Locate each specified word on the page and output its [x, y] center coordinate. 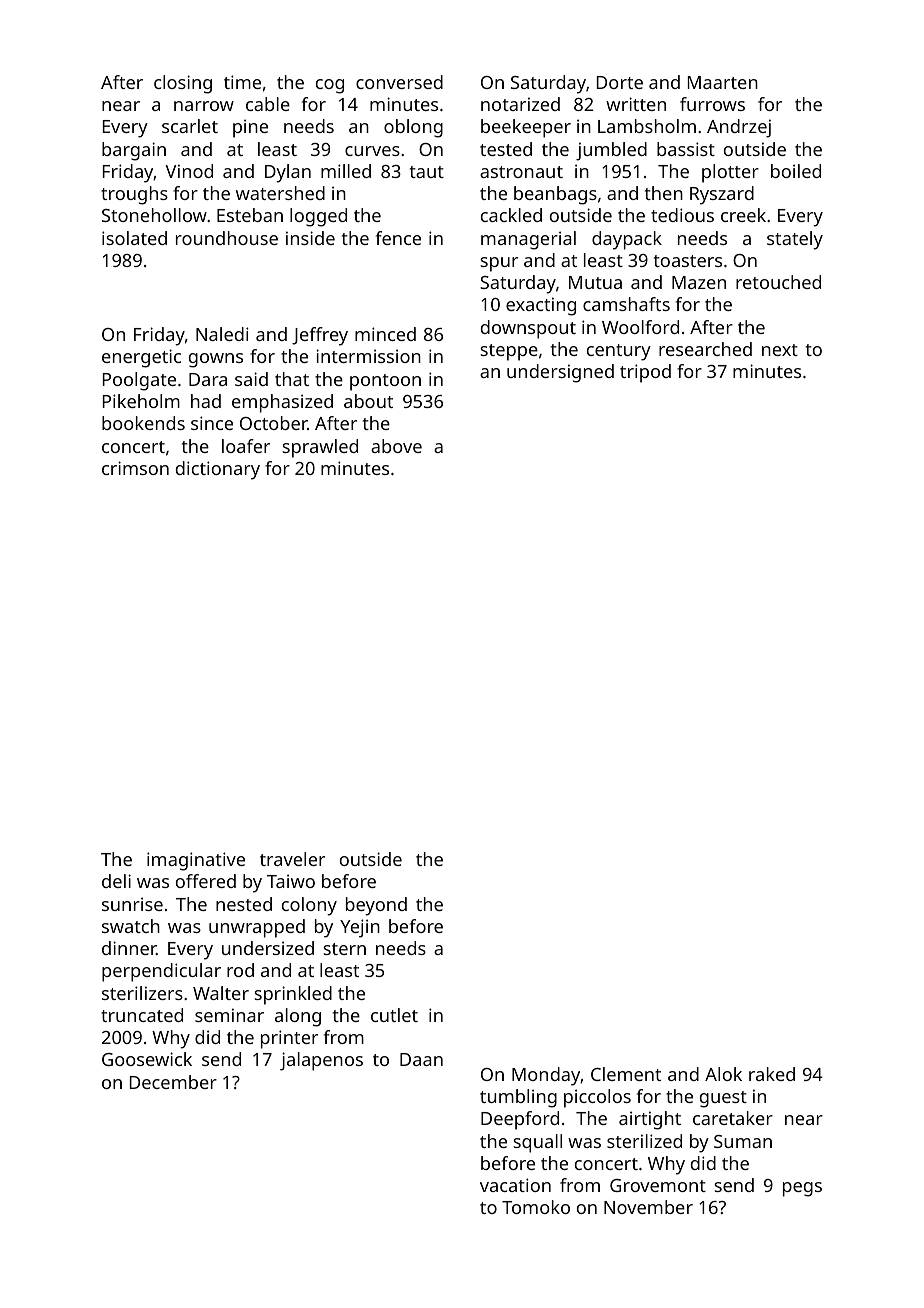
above [396, 446]
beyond [376, 906]
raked [772, 1074]
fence [398, 238]
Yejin [360, 928]
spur [499, 264]
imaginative [196, 861]
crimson [135, 468]
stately [795, 240]
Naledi [222, 334]
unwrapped [257, 928]
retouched [778, 282]
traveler [292, 859]
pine [250, 128]
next [780, 350]
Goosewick [147, 1059]
